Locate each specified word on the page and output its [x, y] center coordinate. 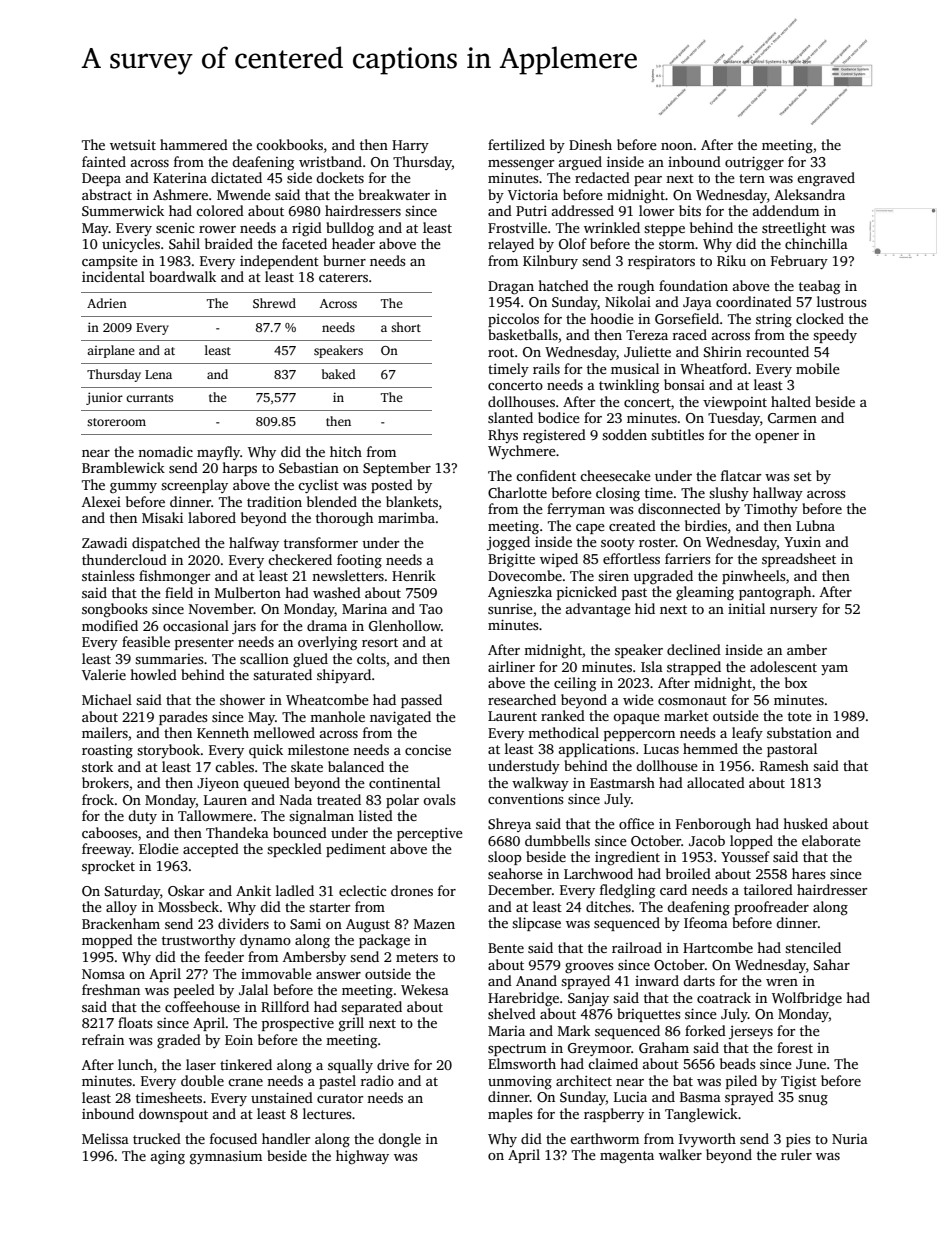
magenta [627, 1157]
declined [694, 649]
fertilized [516, 144]
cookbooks [289, 144]
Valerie [104, 674]
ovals [439, 799]
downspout [173, 1115]
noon [677, 146]
